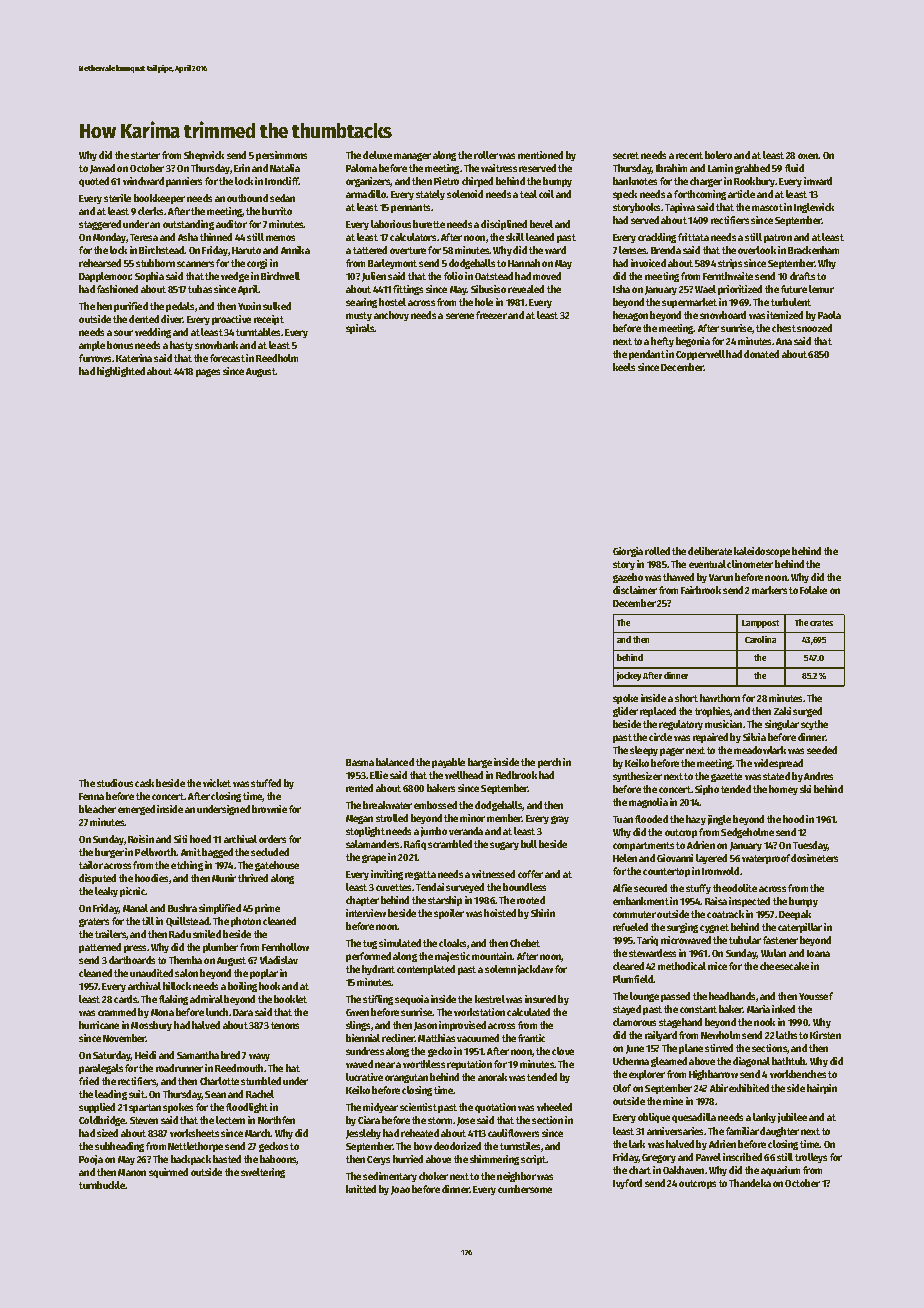 This page has height=1308, width=924. I want to click on turbulent, so click(791, 302).
